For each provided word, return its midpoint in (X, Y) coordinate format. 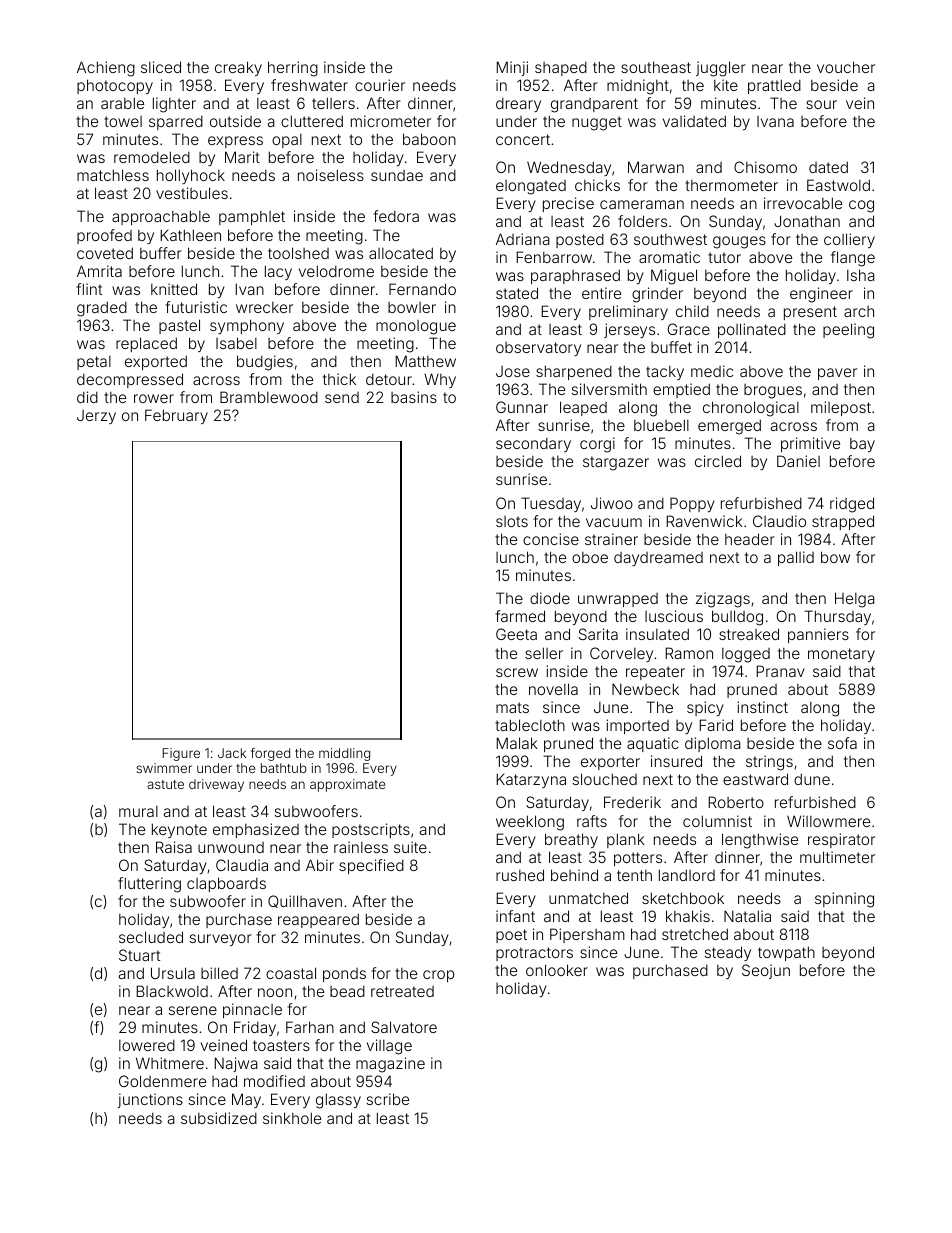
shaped (561, 69)
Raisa (174, 847)
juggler (721, 69)
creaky (238, 68)
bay (862, 445)
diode (550, 598)
